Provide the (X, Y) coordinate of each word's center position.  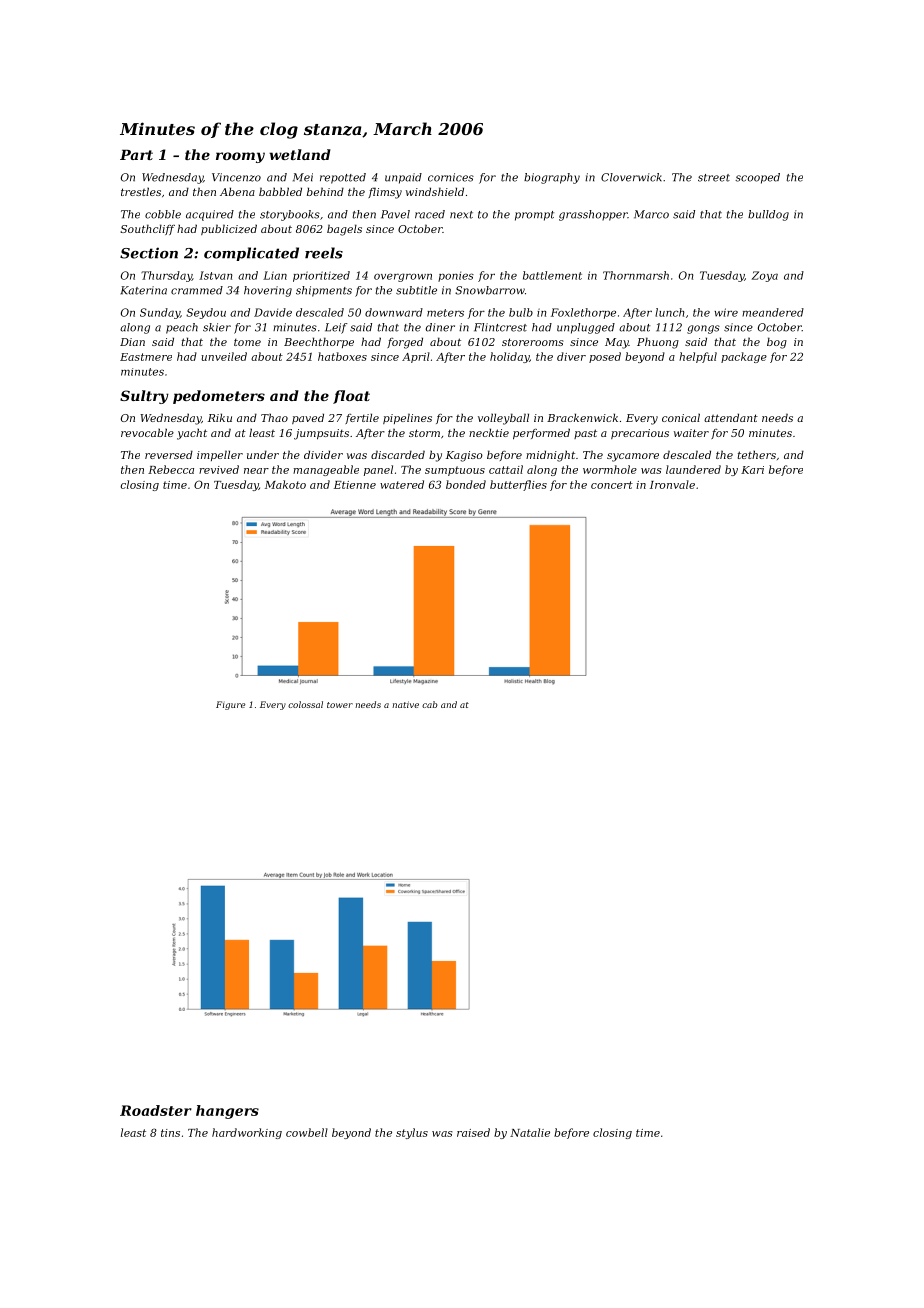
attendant (731, 417)
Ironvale (672, 484)
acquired (210, 215)
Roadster (156, 1110)
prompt (534, 216)
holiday (509, 357)
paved (308, 418)
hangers (227, 1112)
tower (340, 705)
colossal (305, 704)
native (405, 704)
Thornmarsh (636, 275)
